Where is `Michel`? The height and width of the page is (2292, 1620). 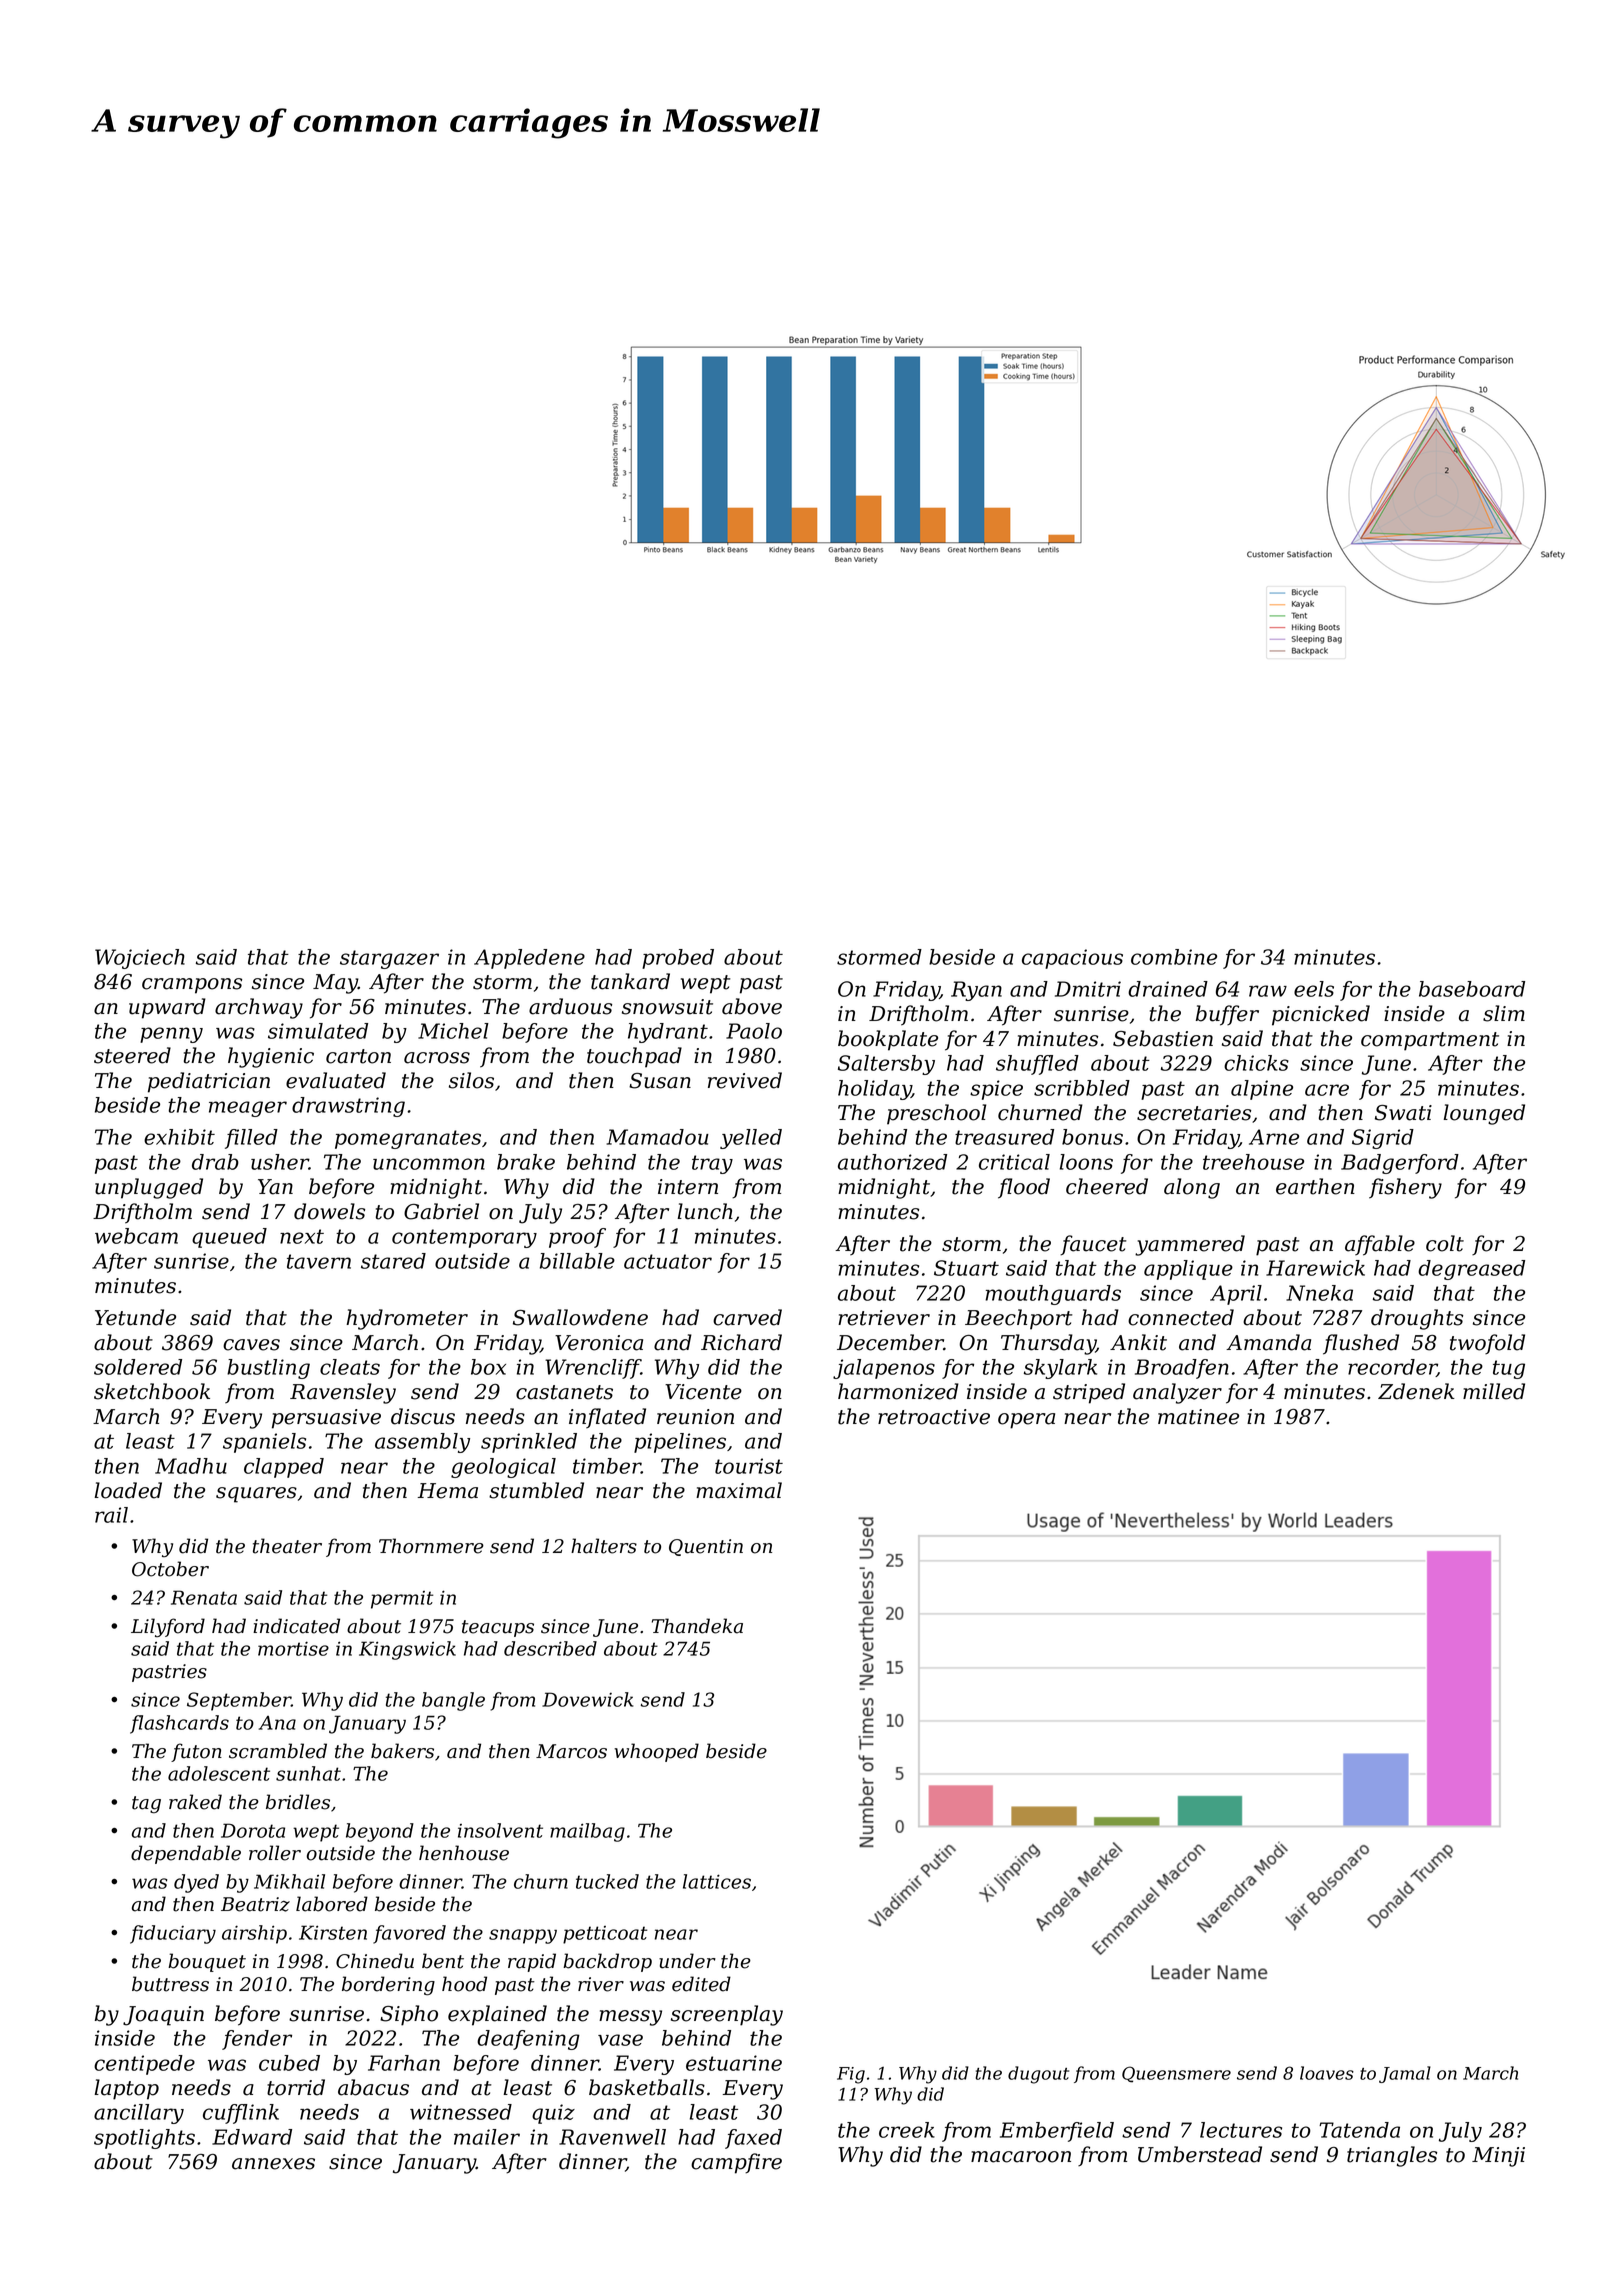 Michel is located at coordinates (453, 1031).
